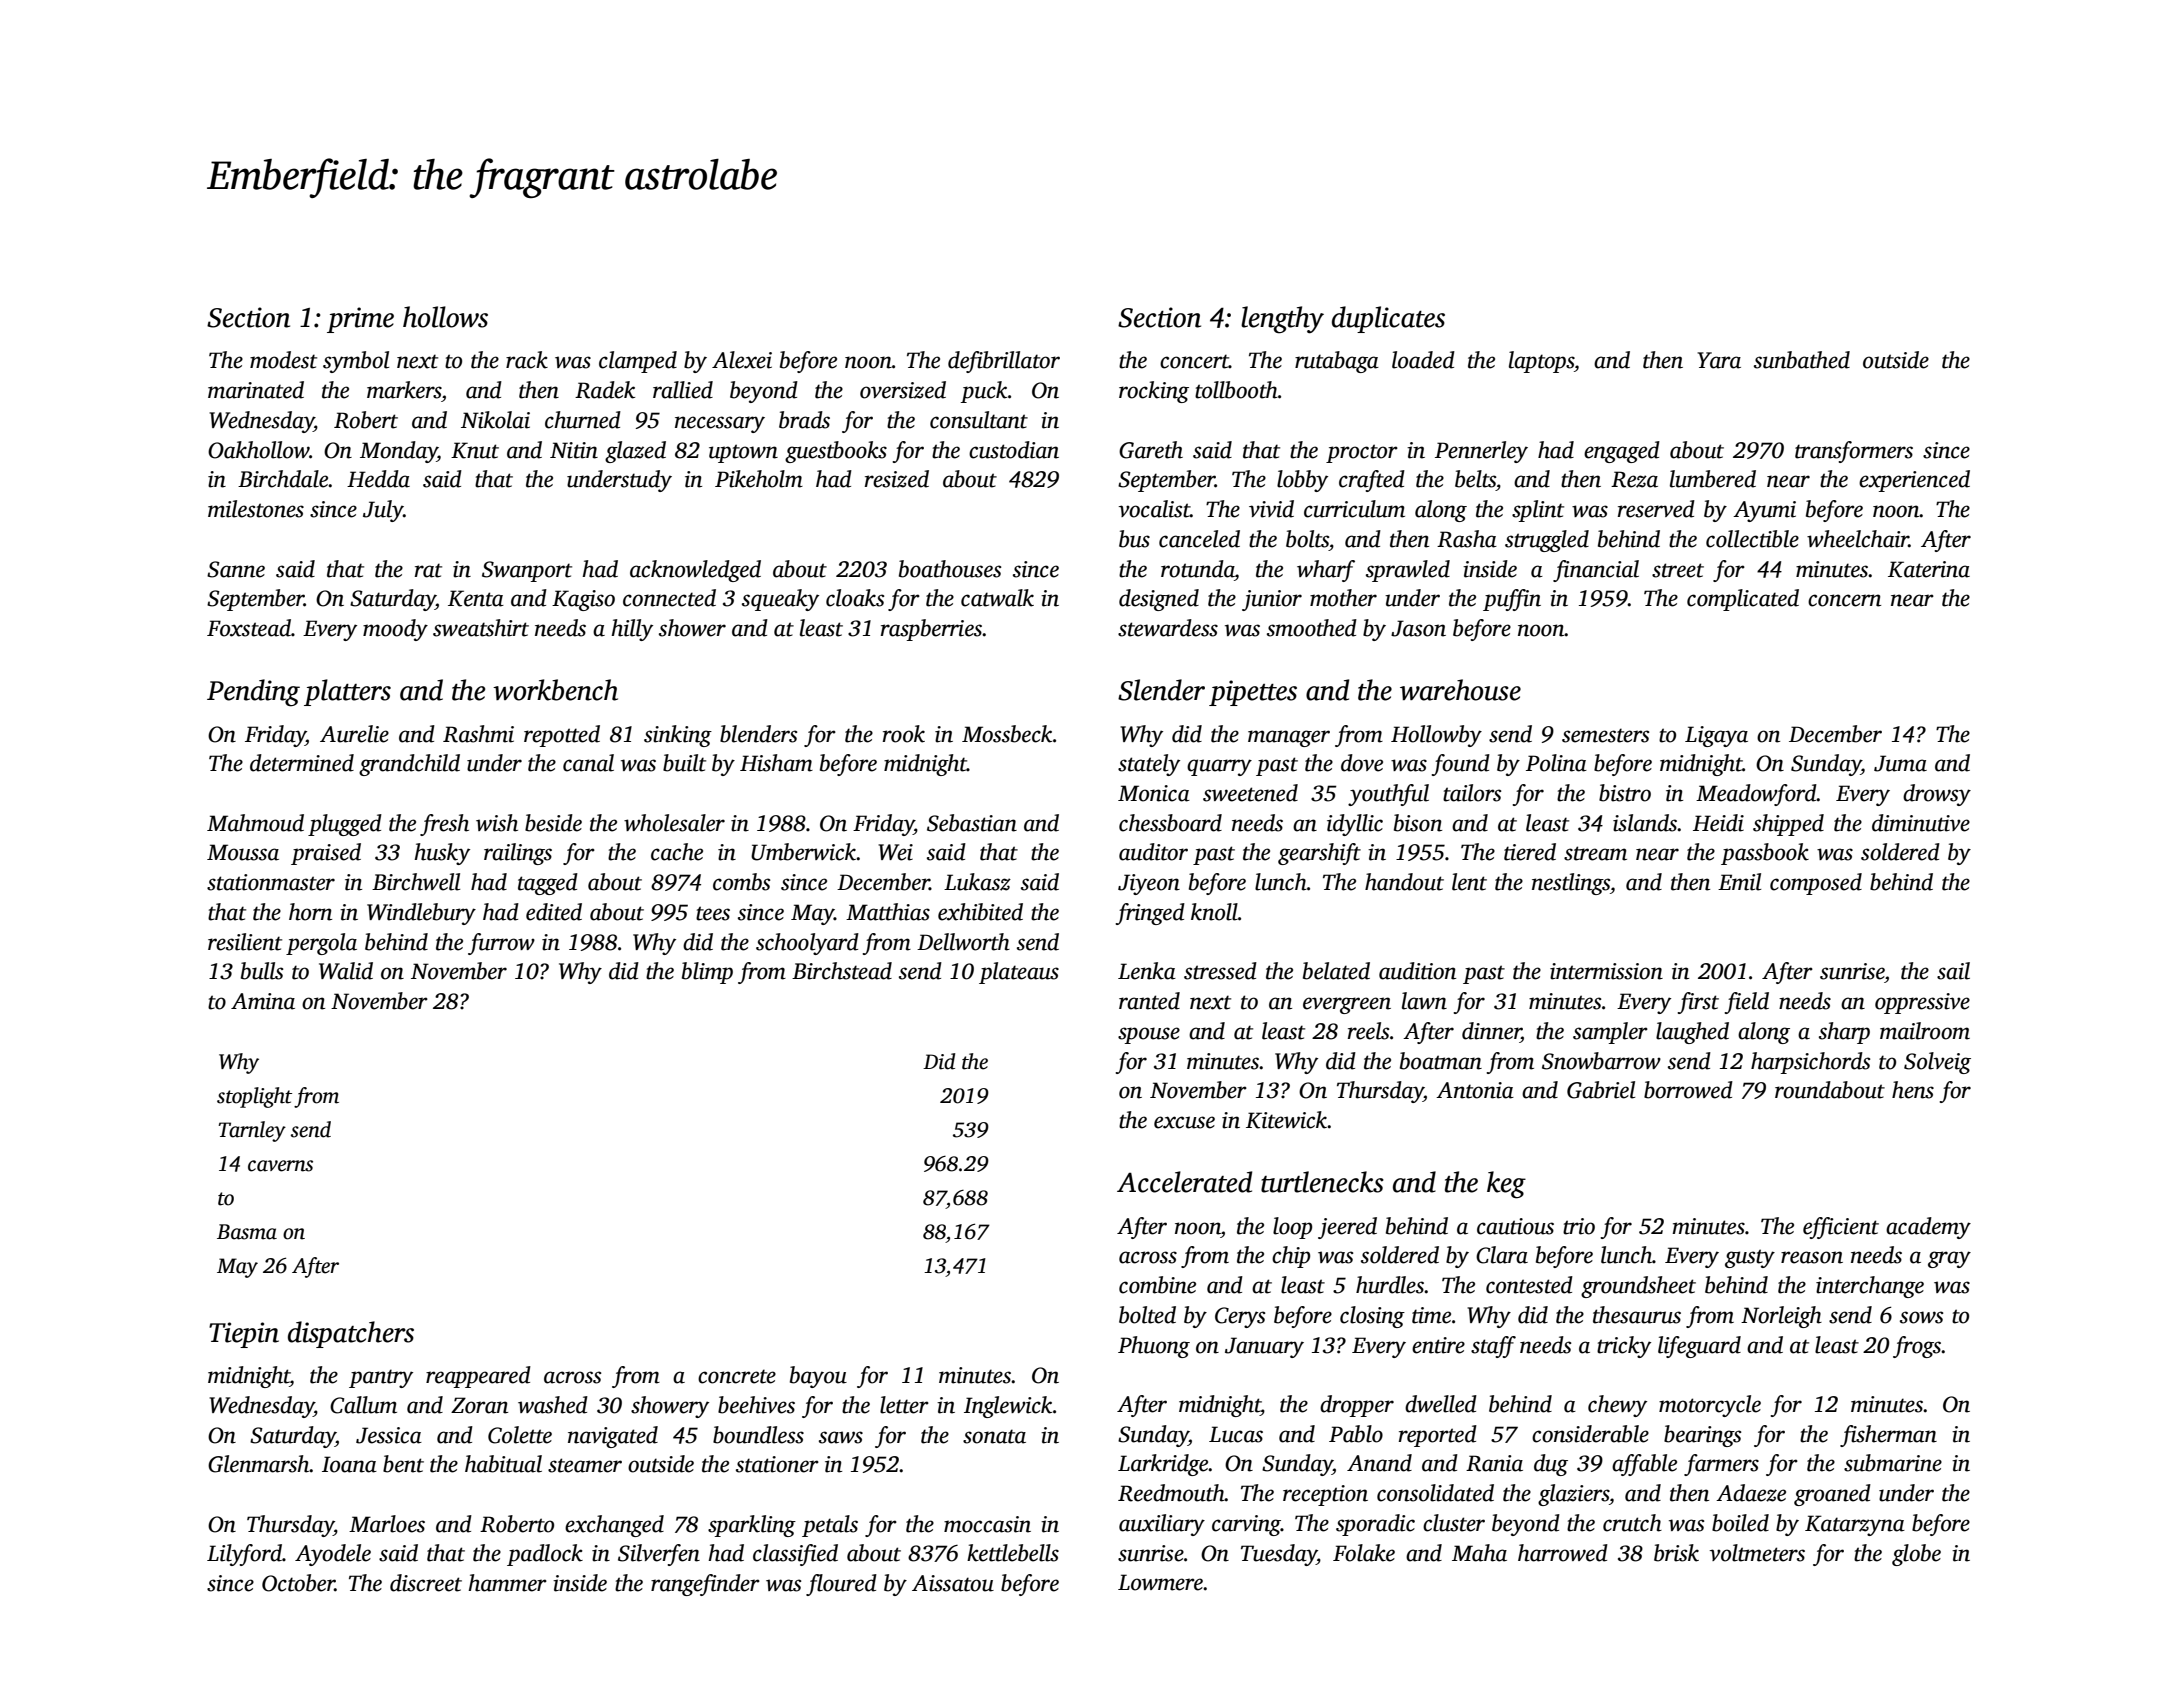 This document has width=2178, height=1683. What do you see at coordinates (445, 317) in the document?
I see `hollows` at bounding box center [445, 317].
